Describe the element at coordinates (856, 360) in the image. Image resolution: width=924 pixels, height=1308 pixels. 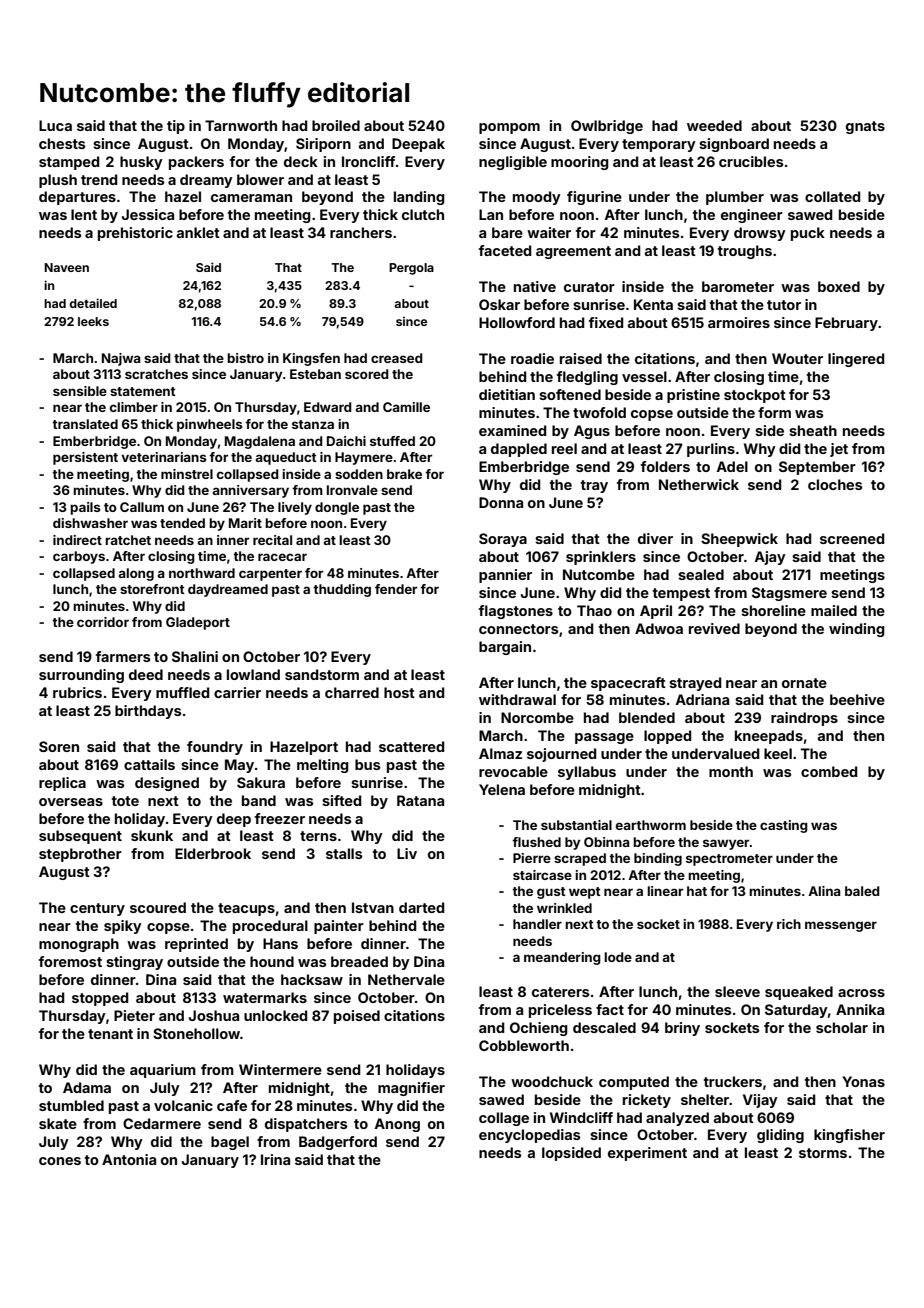
I see `lingered` at that location.
